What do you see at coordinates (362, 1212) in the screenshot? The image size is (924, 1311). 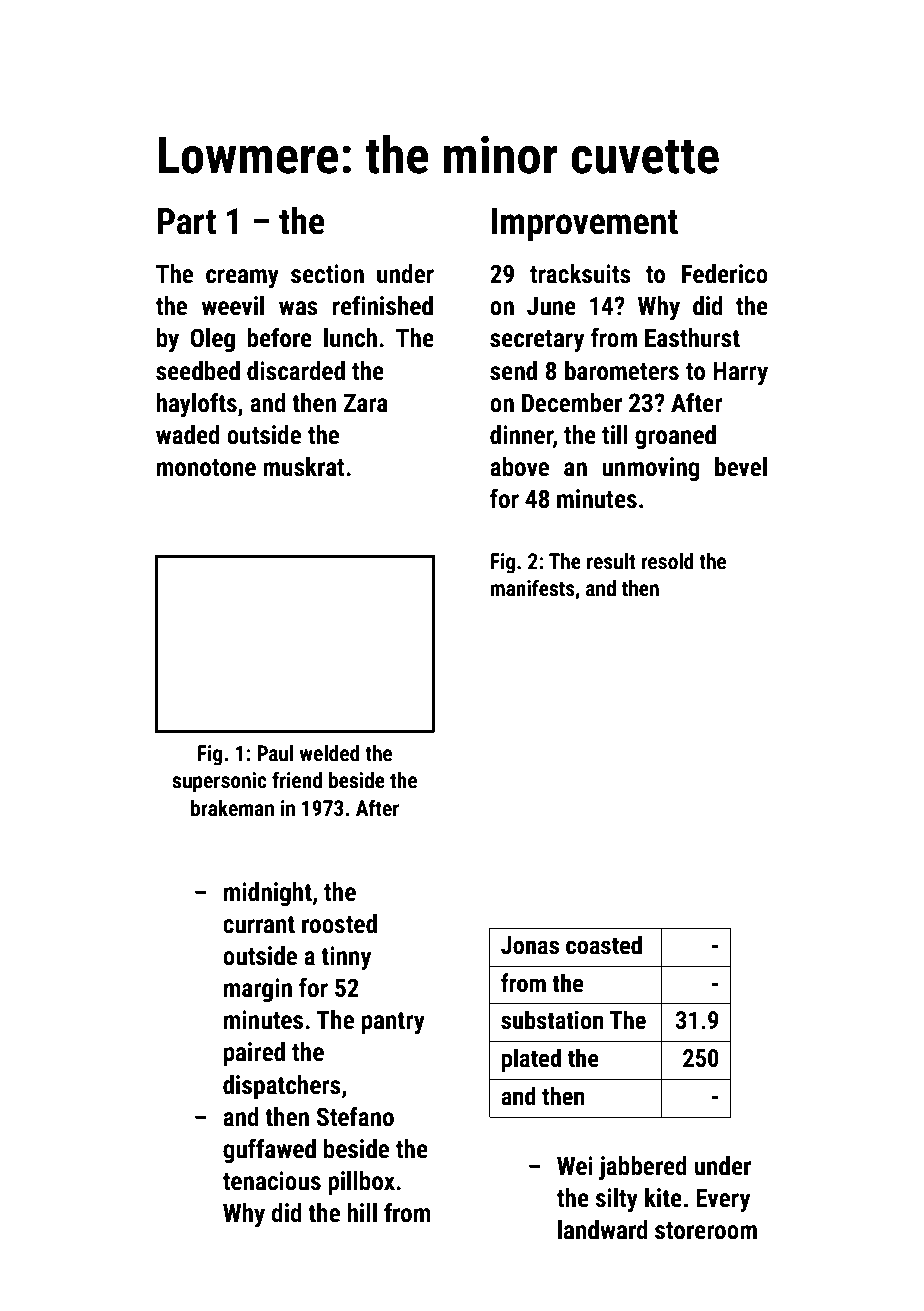 I see `hill` at bounding box center [362, 1212].
